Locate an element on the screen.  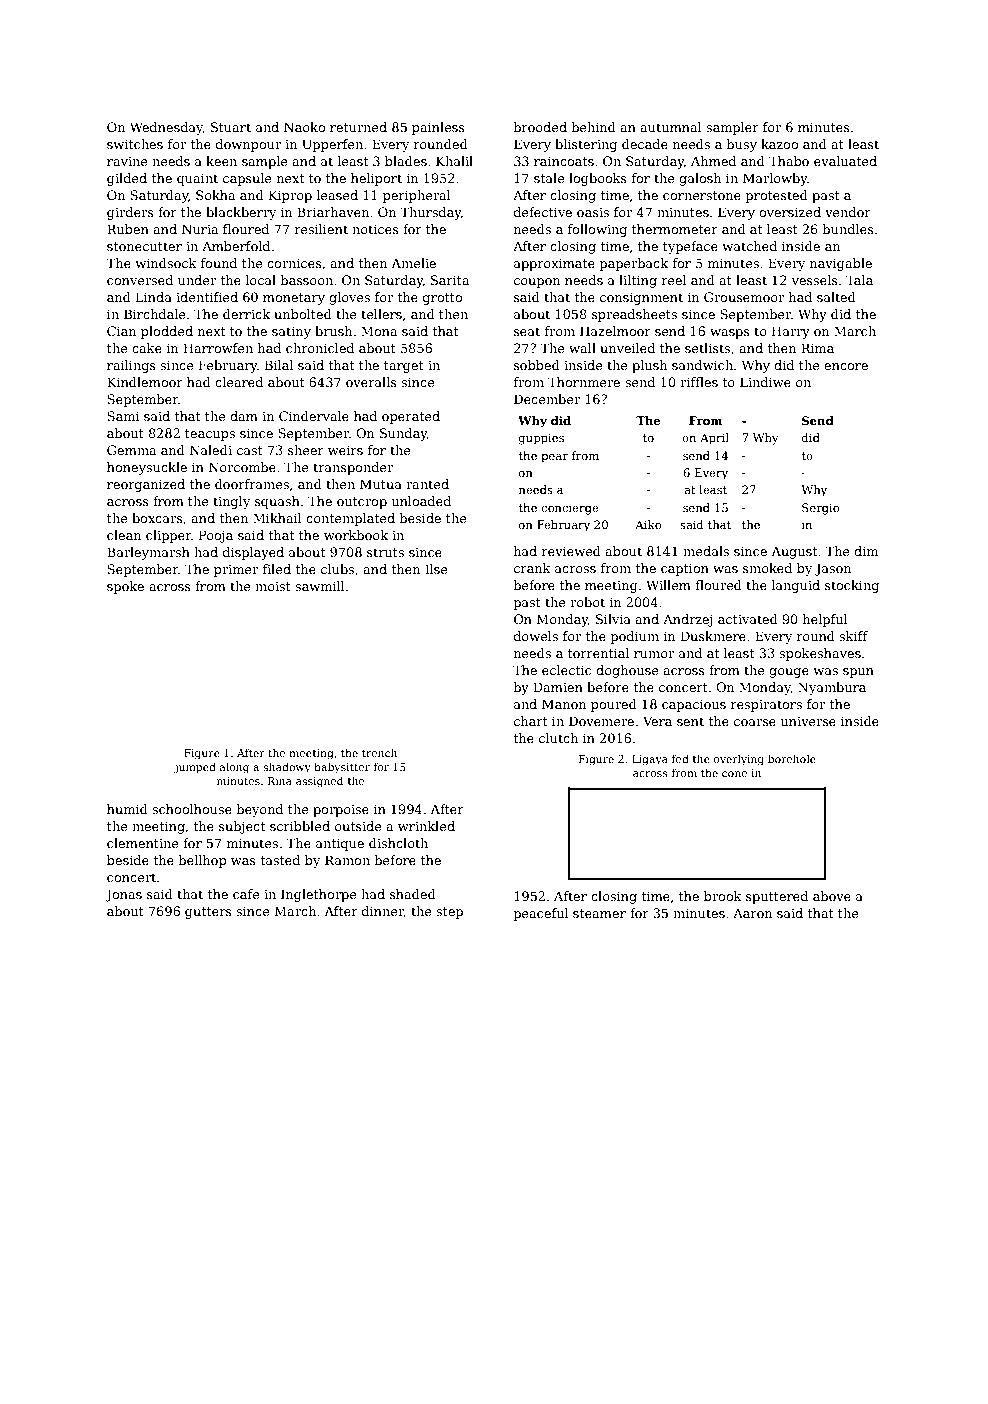
Stuart is located at coordinates (231, 127).
